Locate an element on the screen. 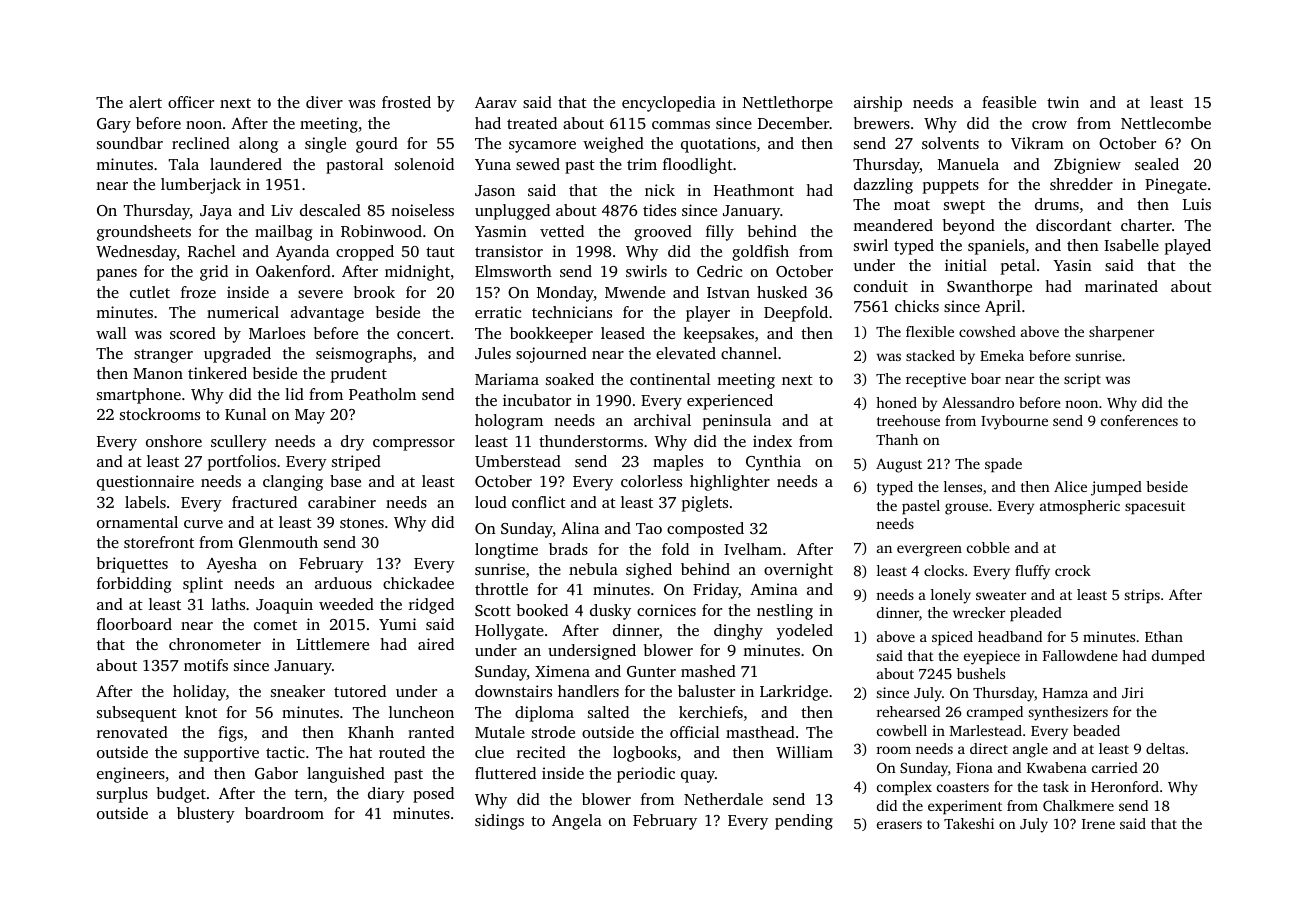 The height and width of the screenshot is (924, 1308). sidings is located at coordinates (499, 822).
